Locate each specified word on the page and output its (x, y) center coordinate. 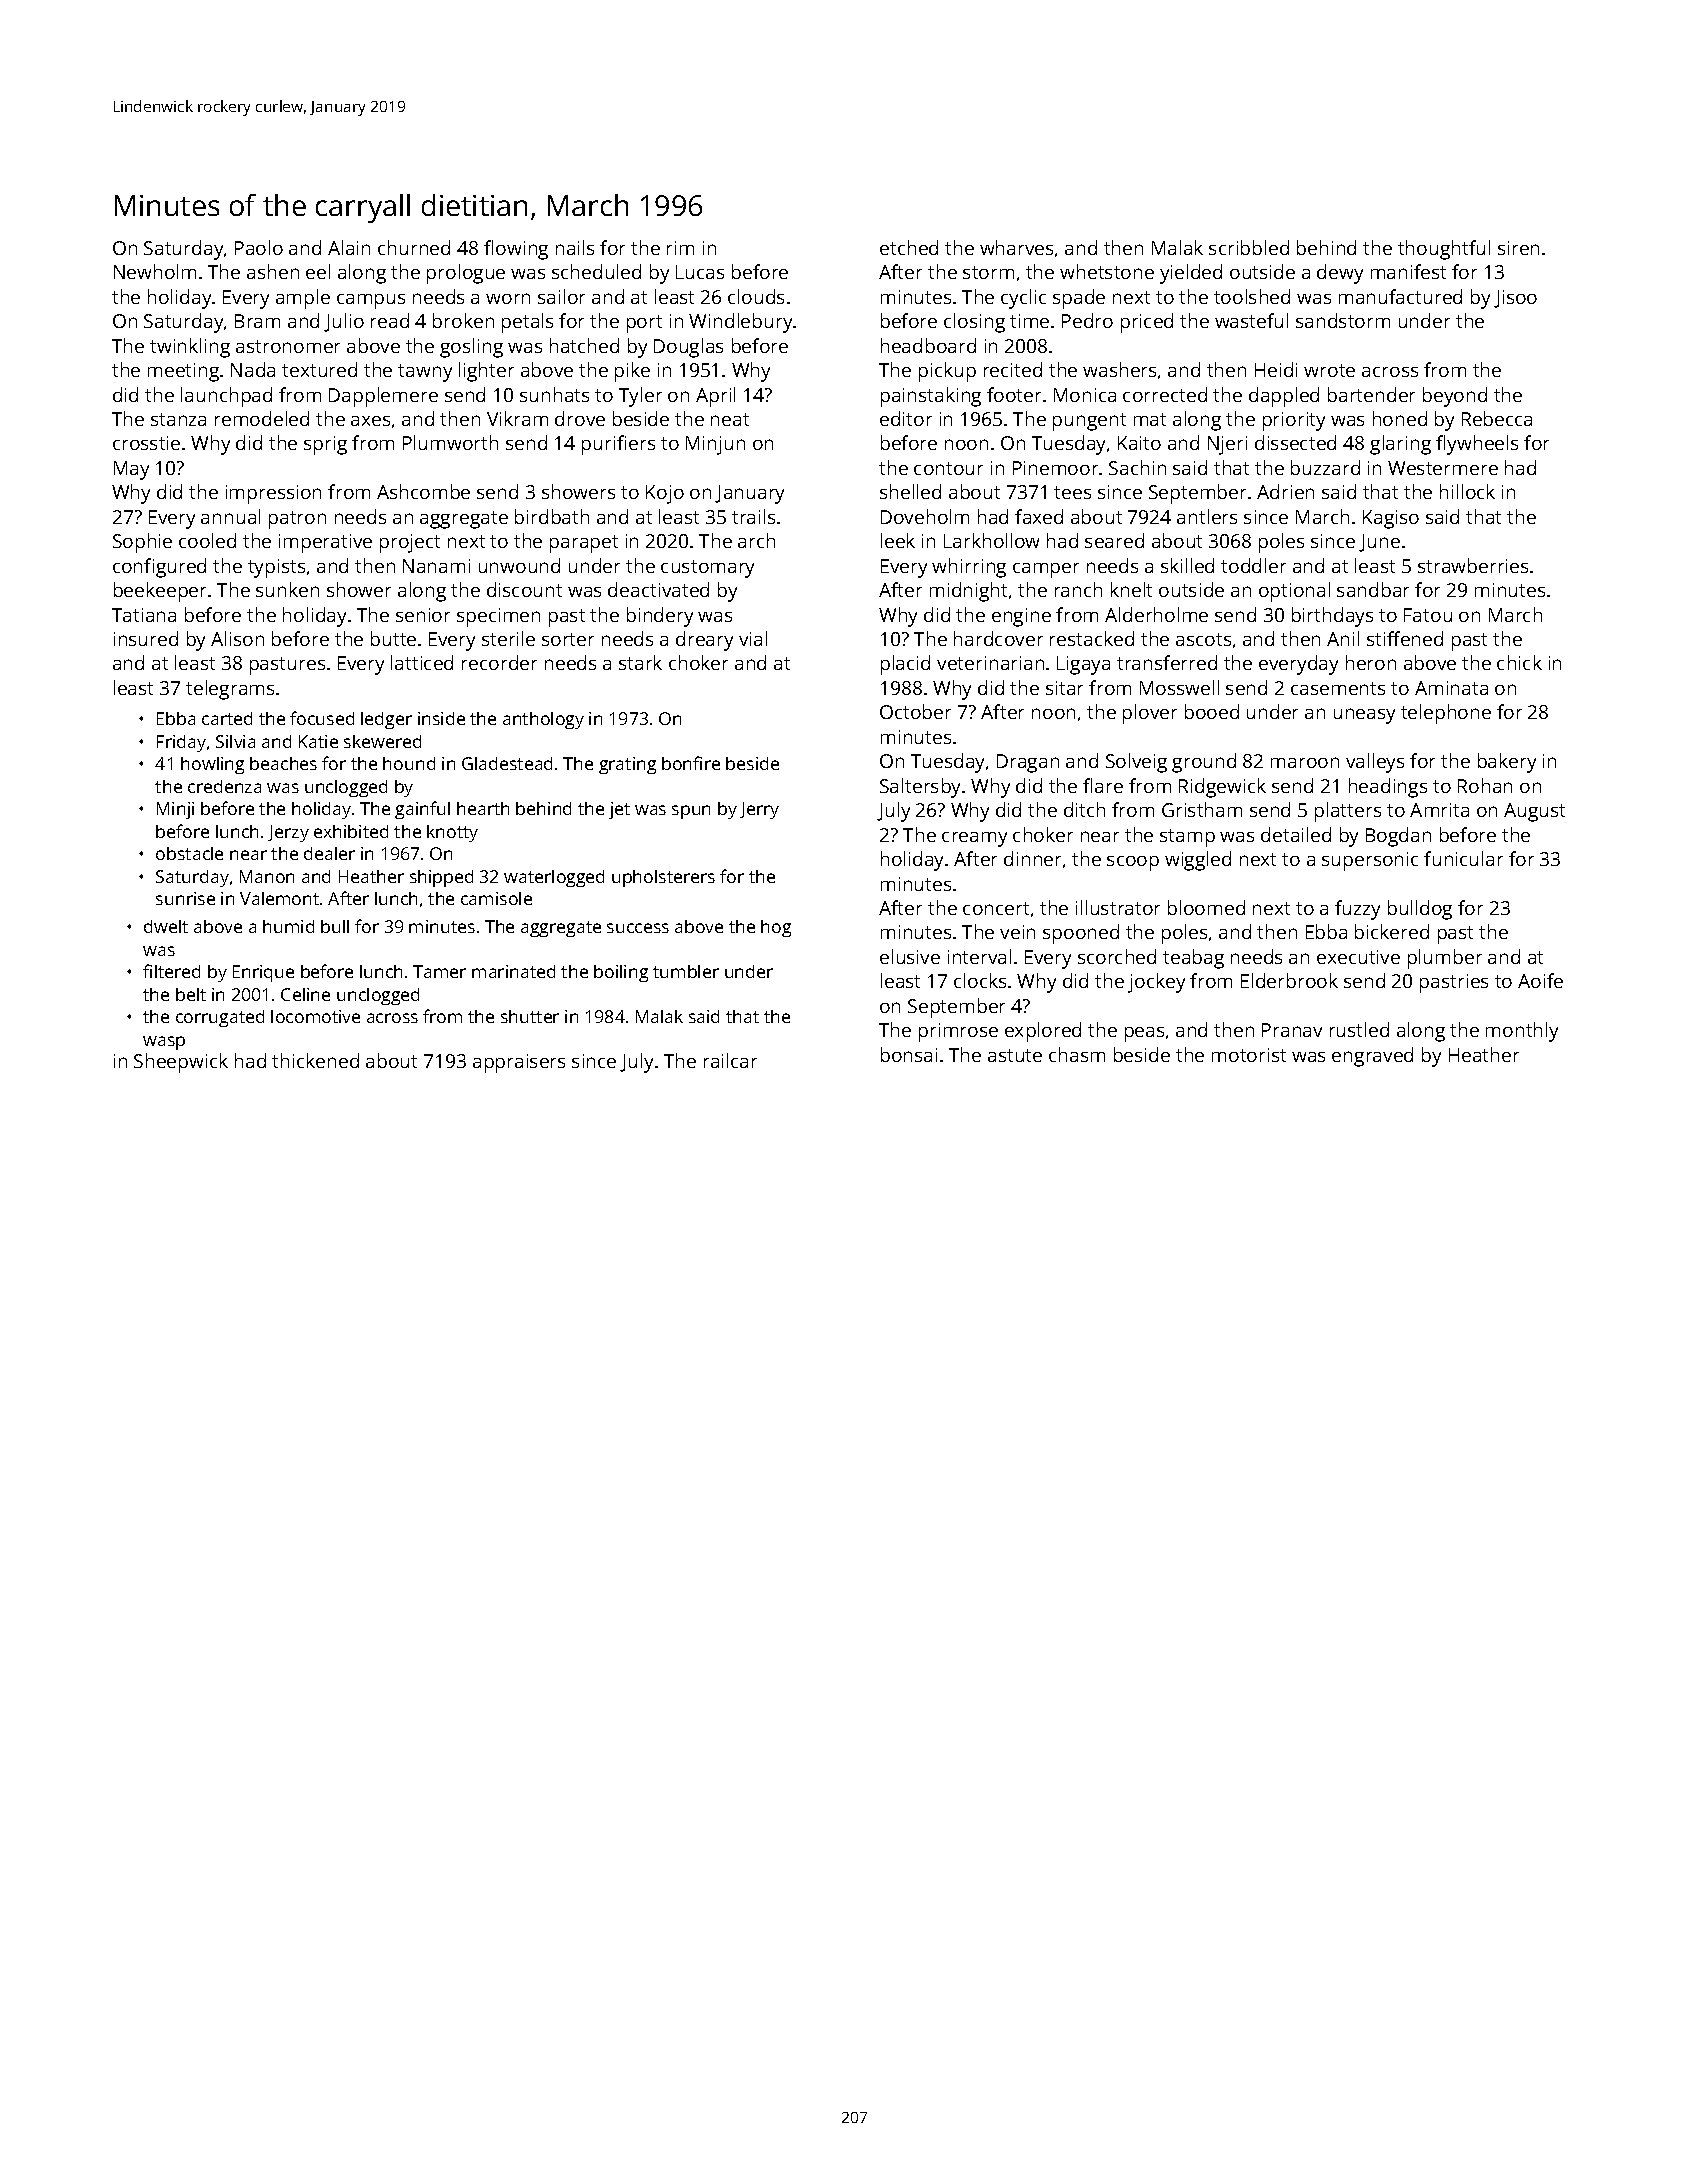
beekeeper (160, 592)
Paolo (259, 247)
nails (575, 247)
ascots (1203, 639)
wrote (1329, 370)
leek (898, 540)
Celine (305, 994)
